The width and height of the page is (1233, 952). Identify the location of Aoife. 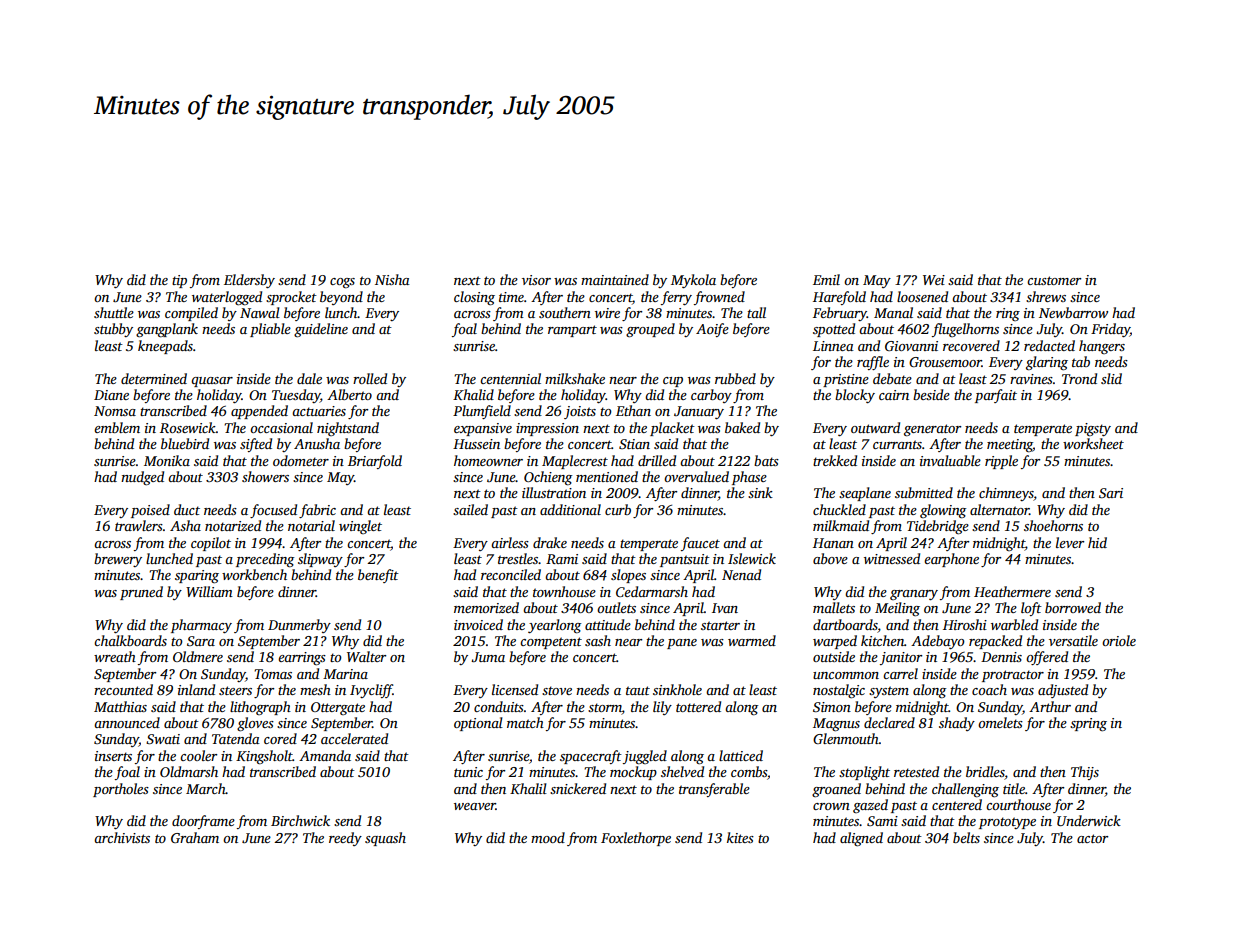
(712, 330).
